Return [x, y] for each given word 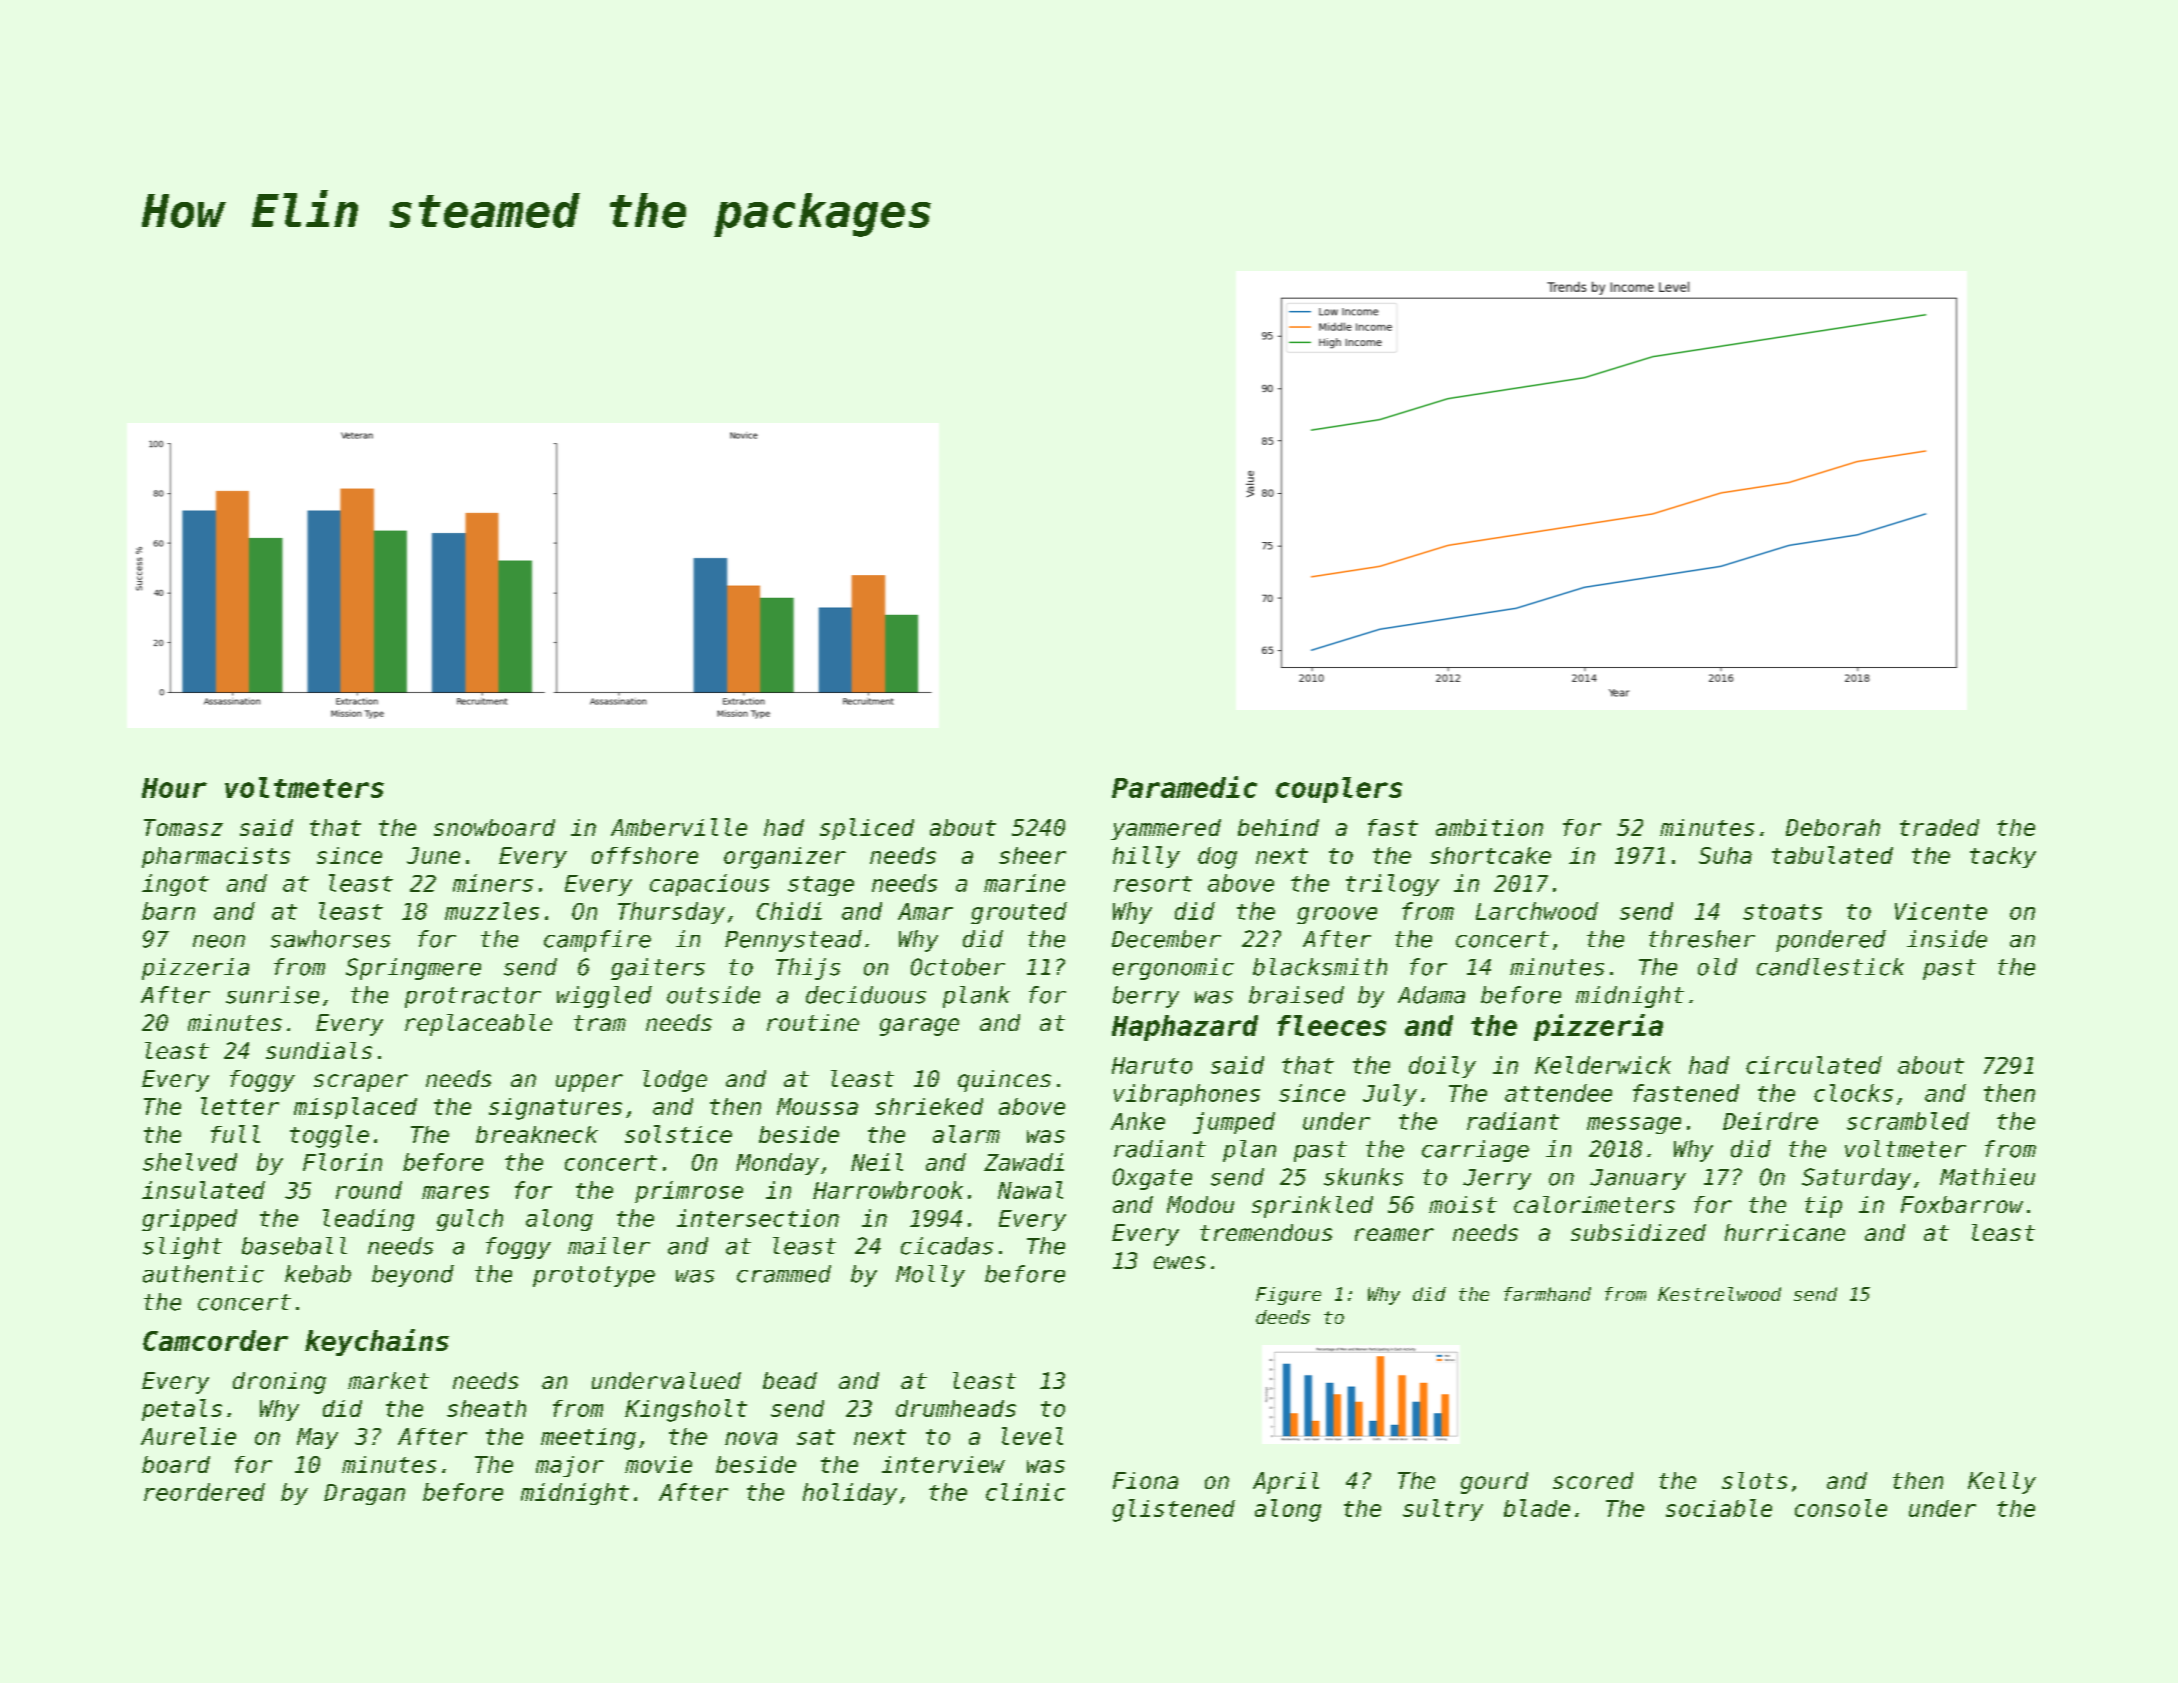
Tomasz [183, 827]
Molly [930, 1276]
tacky [2003, 857]
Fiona [1145, 1480]
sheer [1032, 855]
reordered [204, 1492]
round [369, 1190]
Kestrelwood [1719, 1294]
